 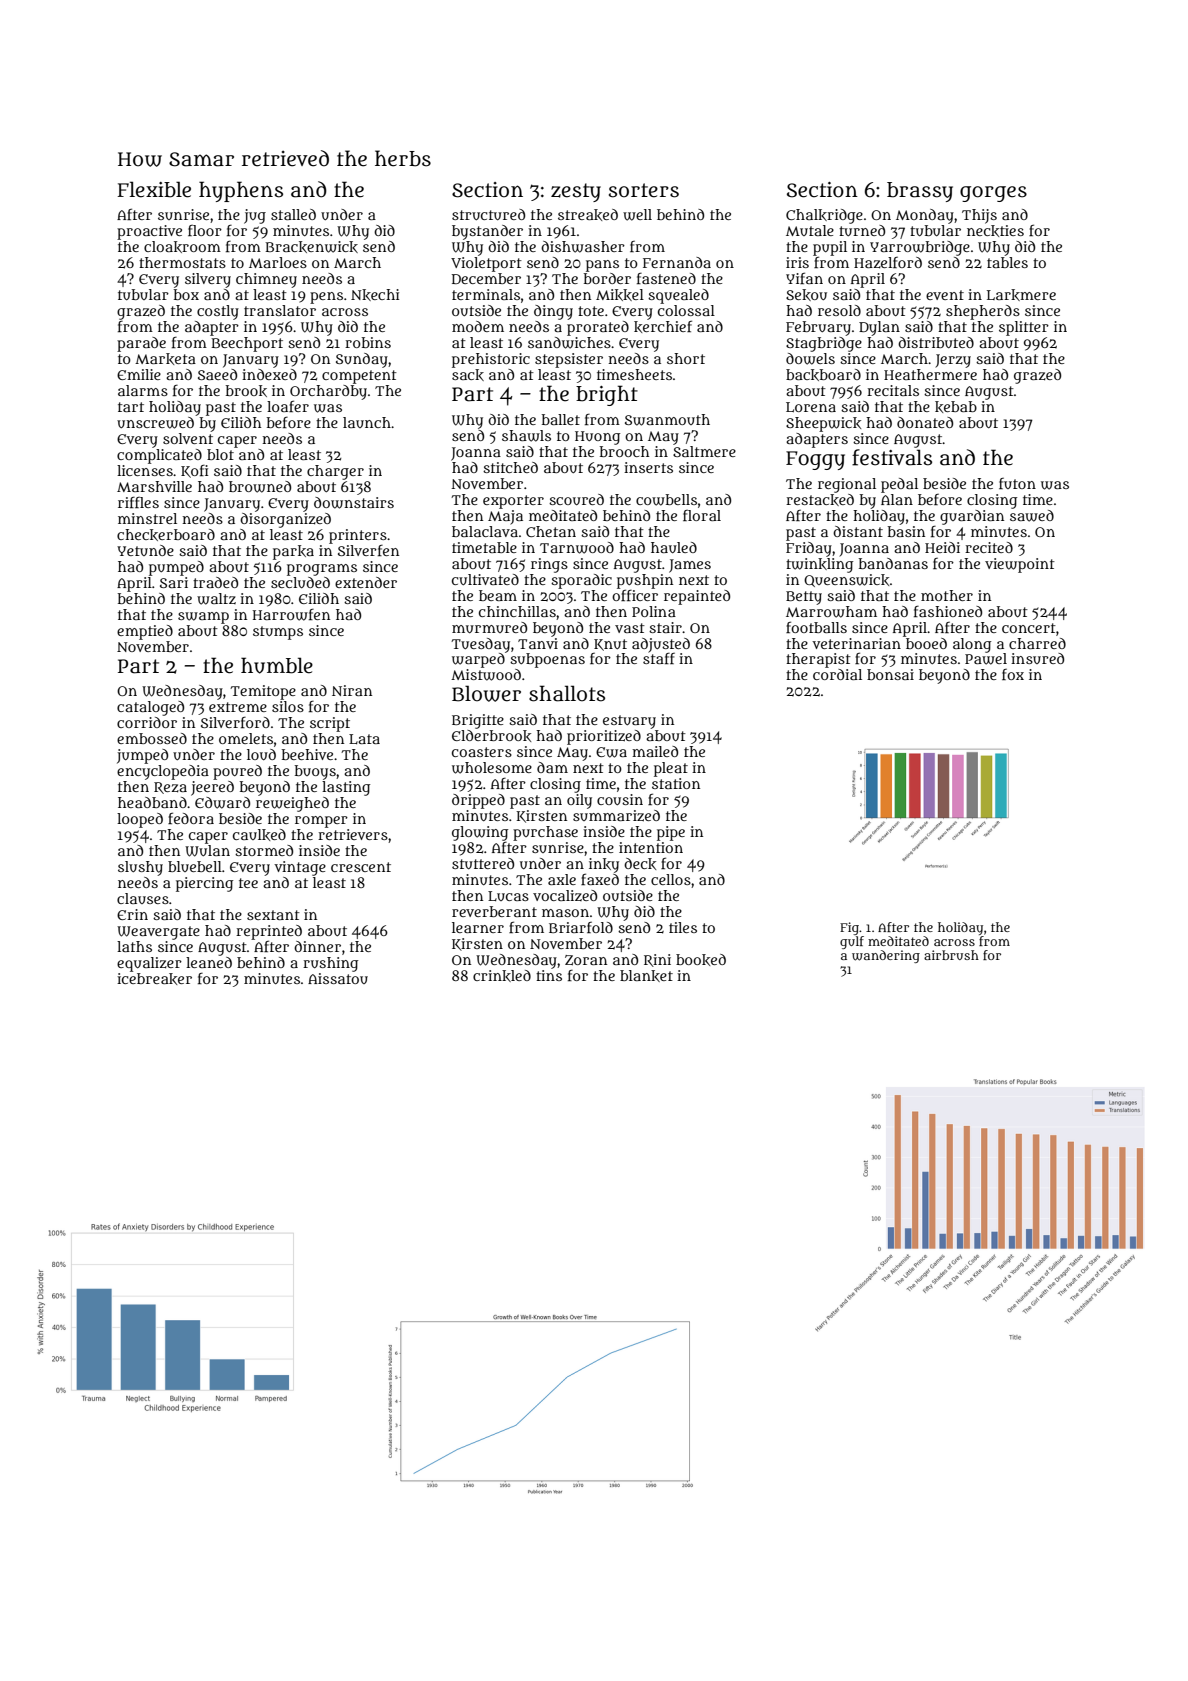 I want to click on balaclava, so click(x=485, y=531).
